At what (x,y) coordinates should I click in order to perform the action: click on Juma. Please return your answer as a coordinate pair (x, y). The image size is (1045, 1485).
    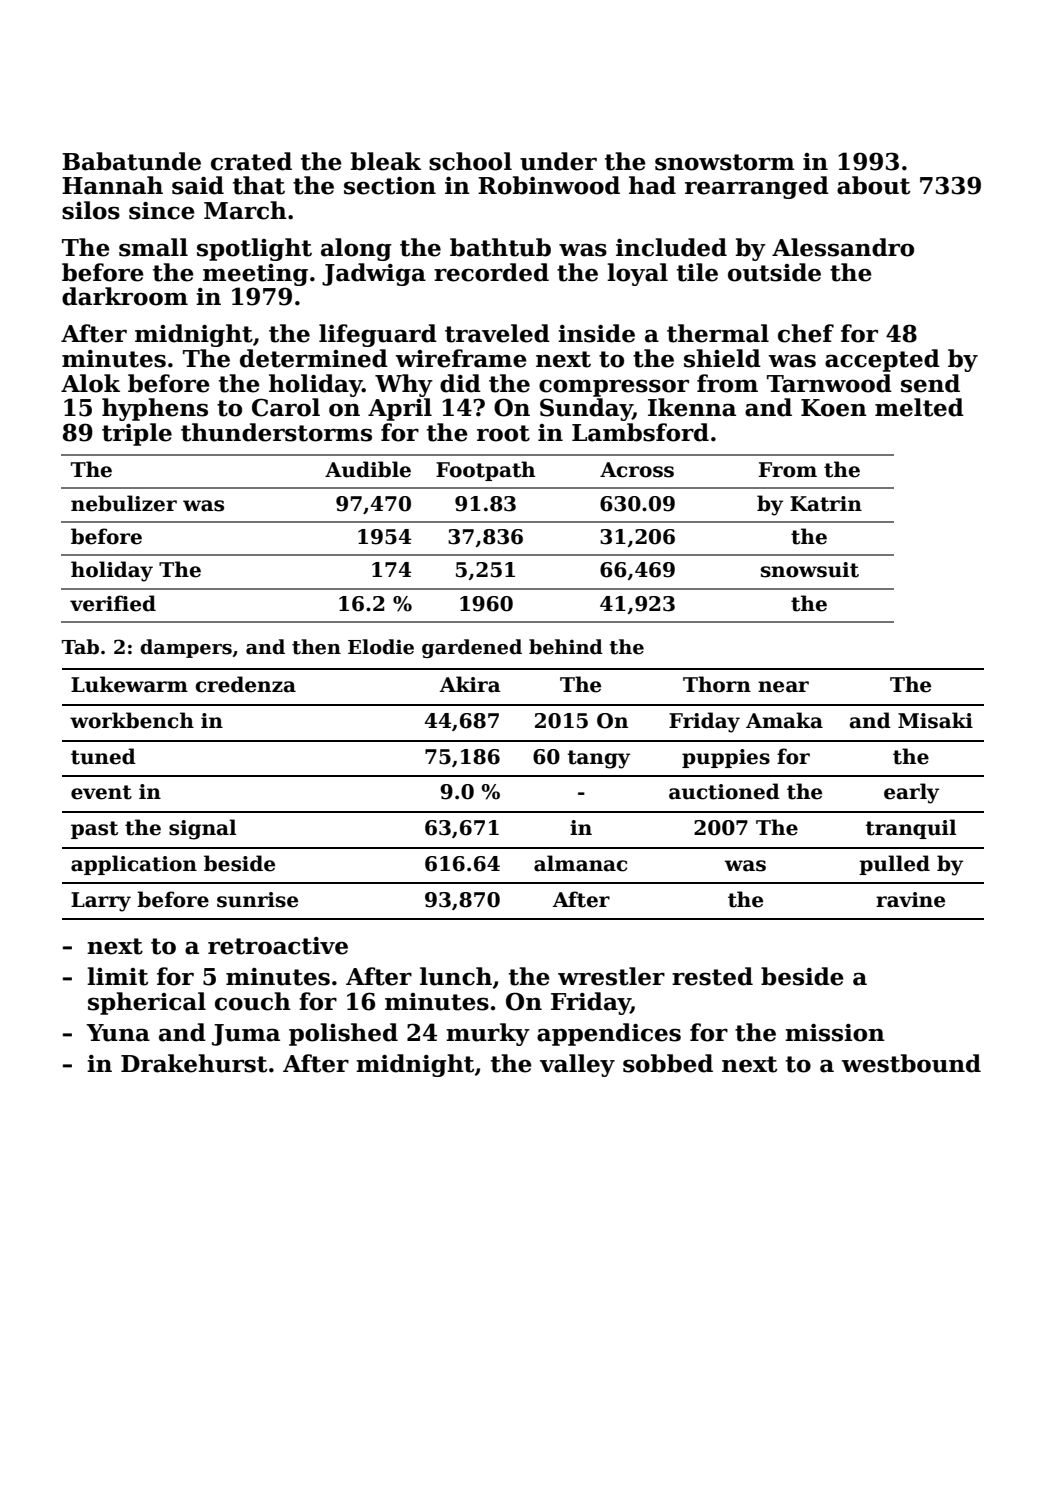
    Looking at the image, I should click on (246, 1035).
